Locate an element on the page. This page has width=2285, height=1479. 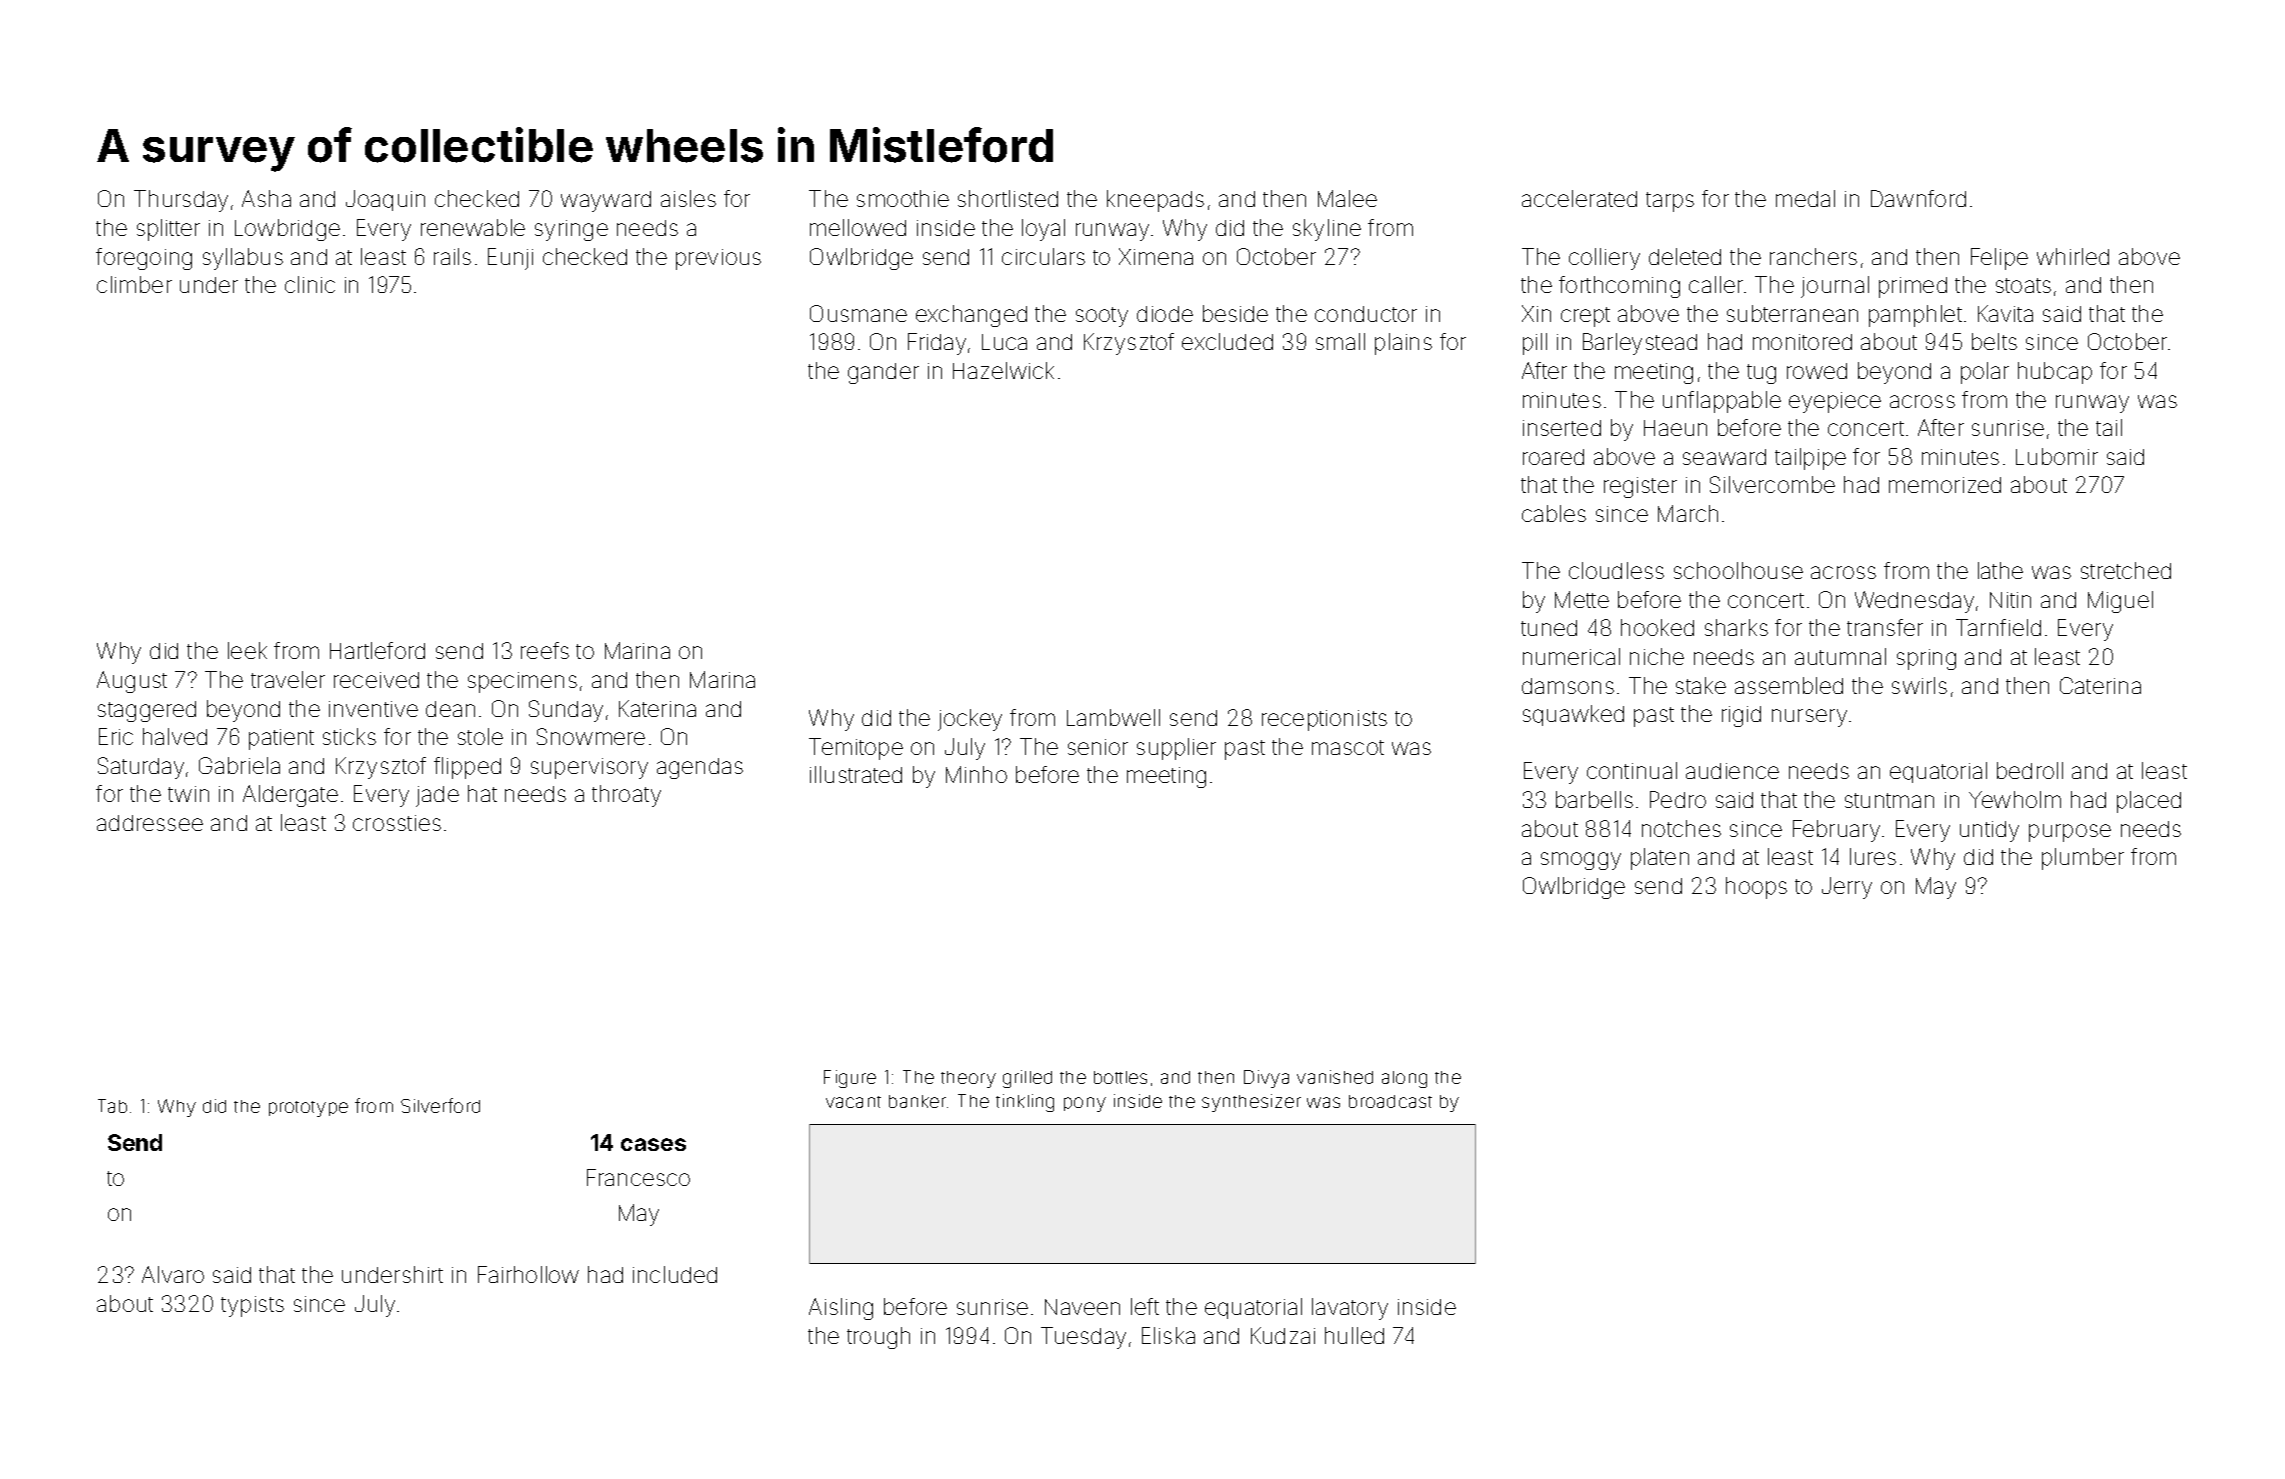
beside is located at coordinates (1235, 313).
